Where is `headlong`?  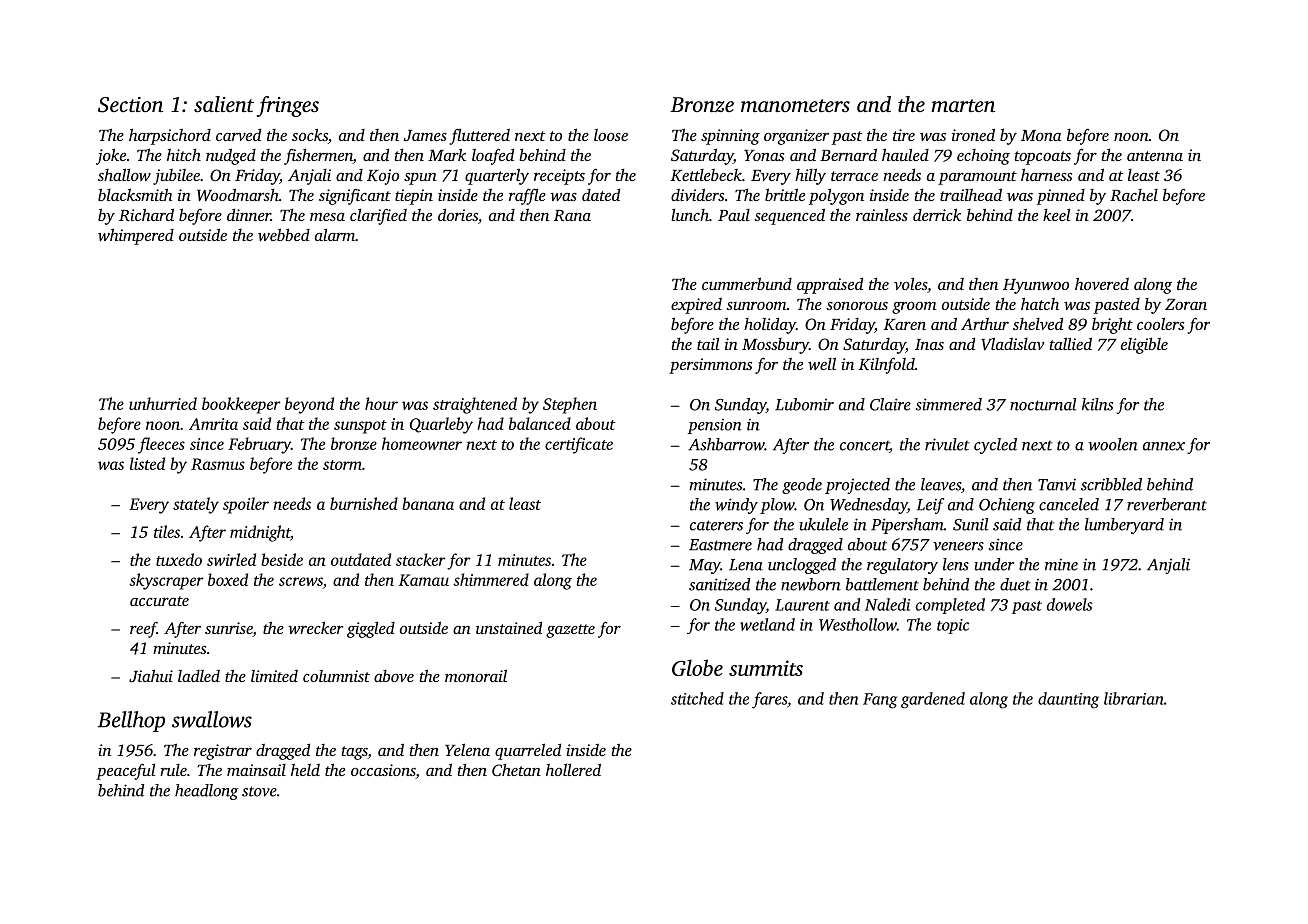 headlong is located at coordinates (206, 792).
